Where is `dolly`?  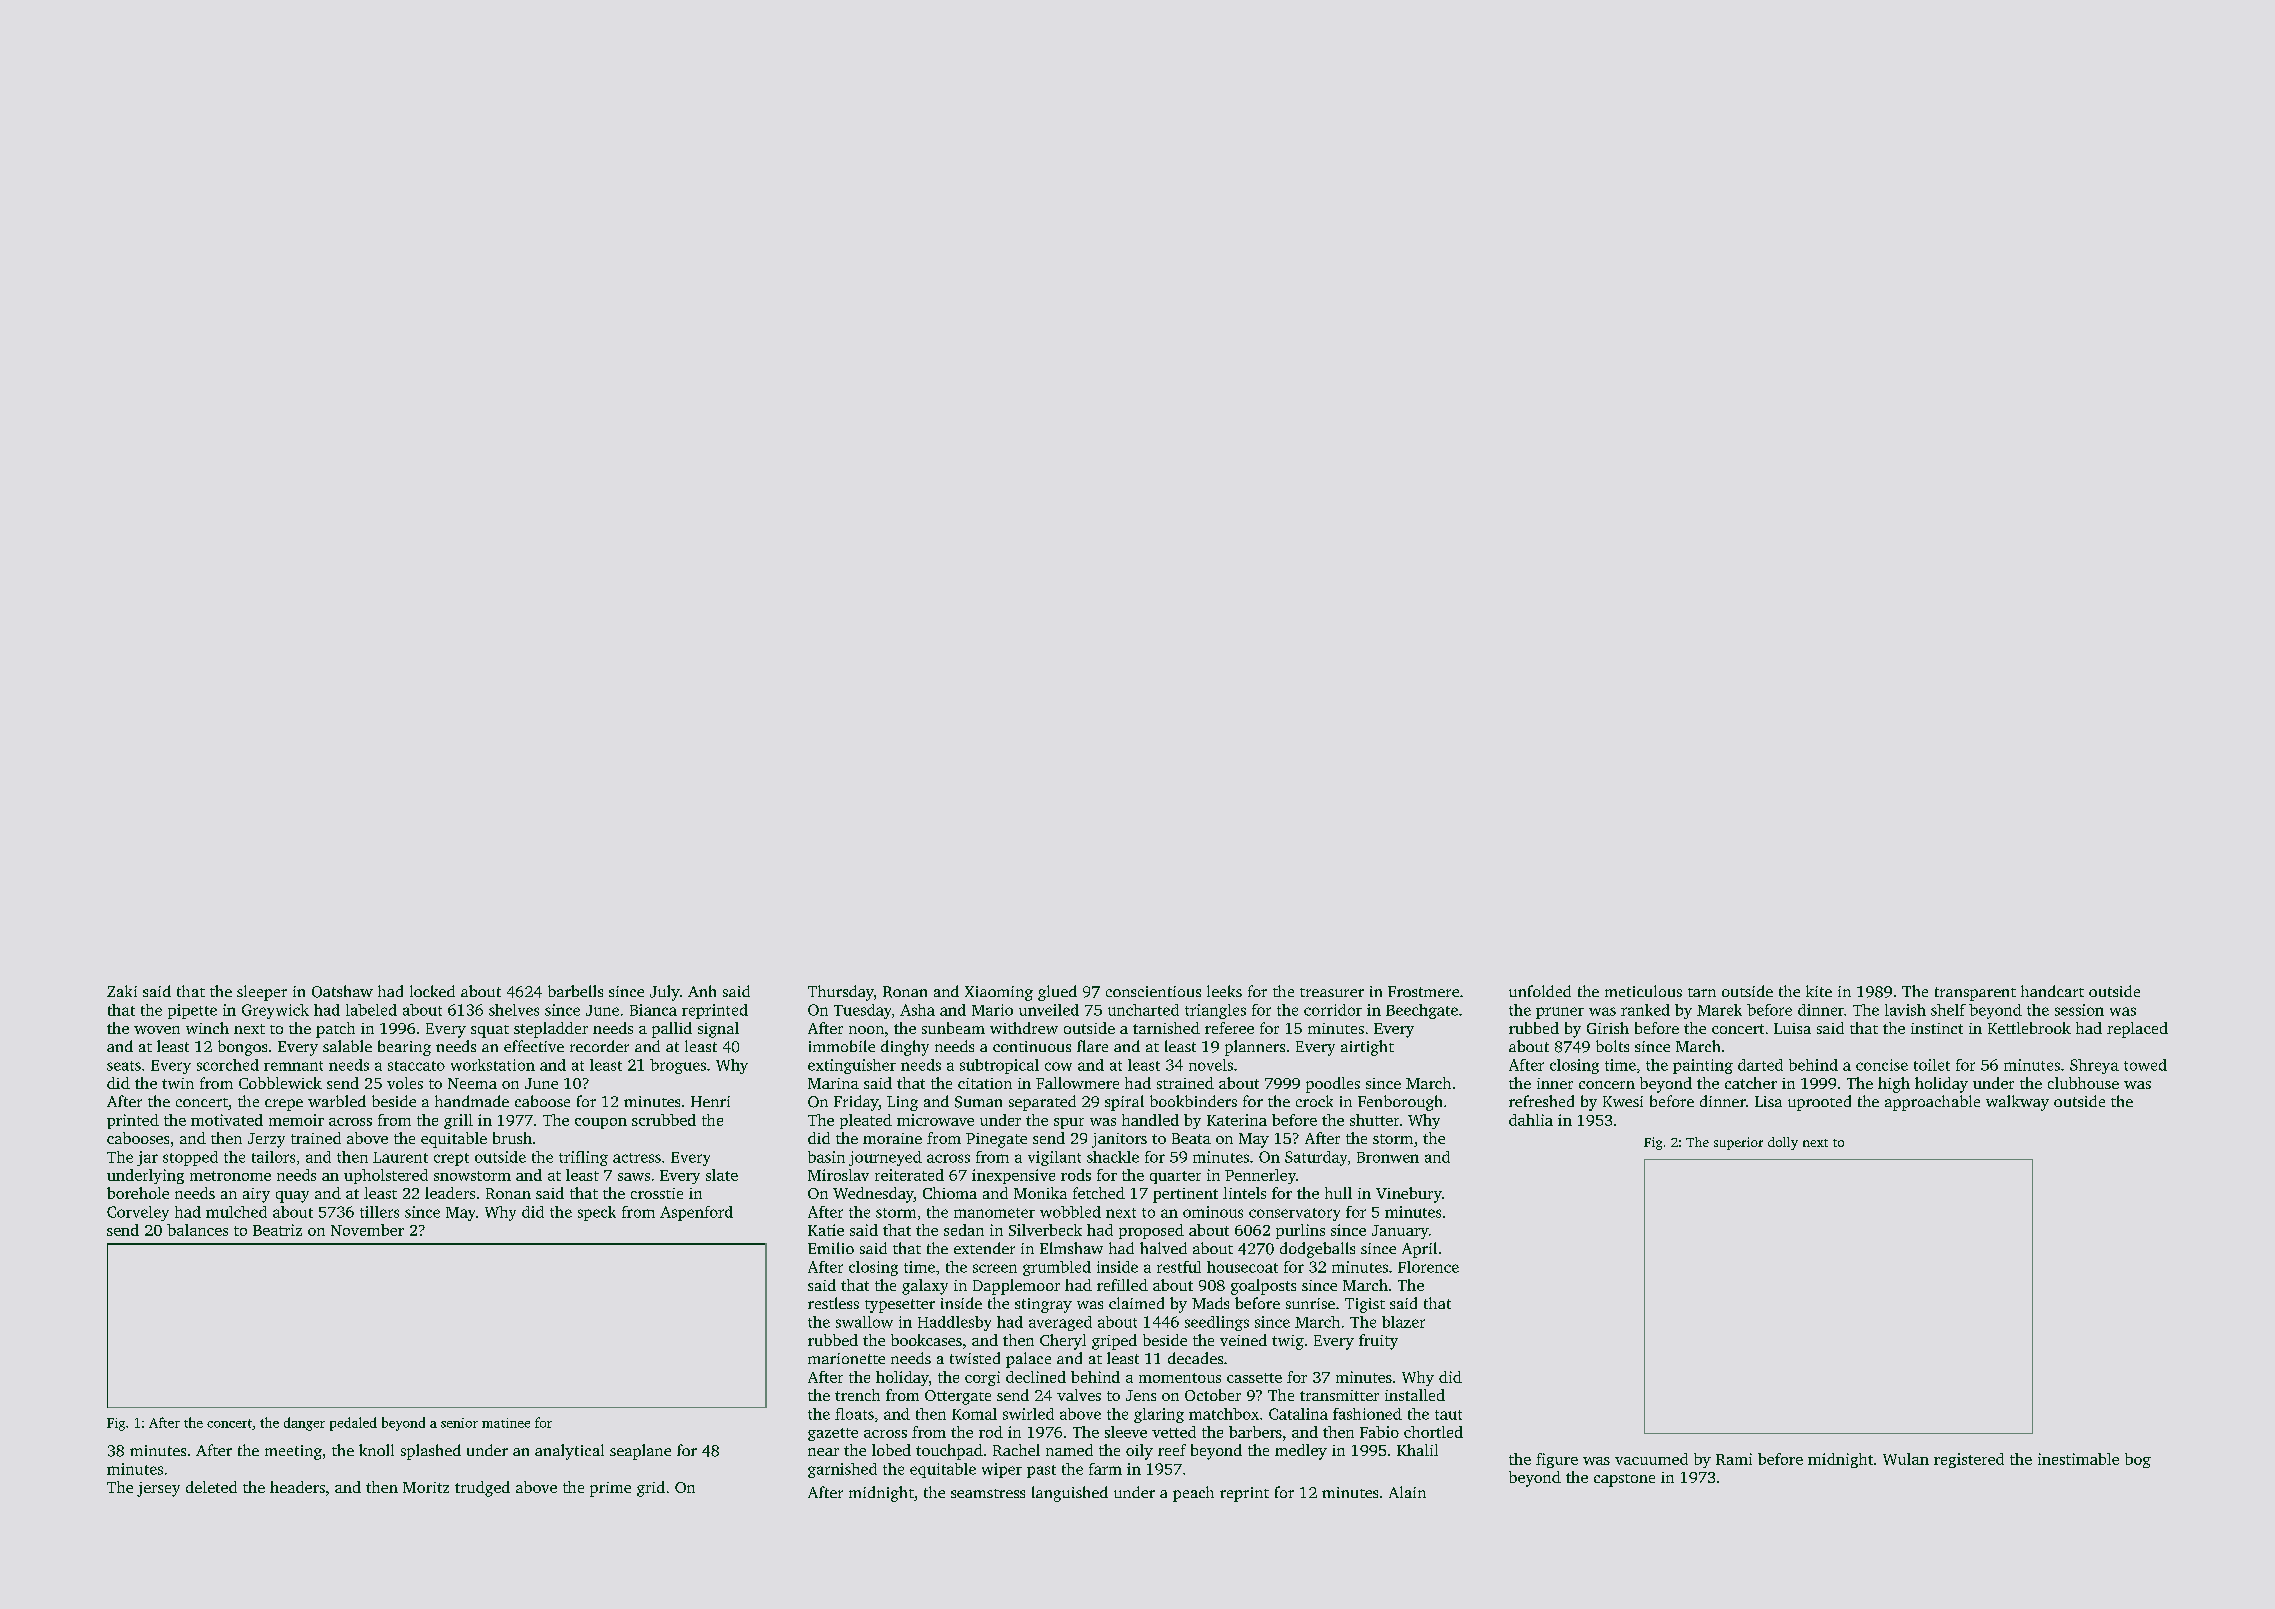
dolly is located at coordinates (1783, 1143).
